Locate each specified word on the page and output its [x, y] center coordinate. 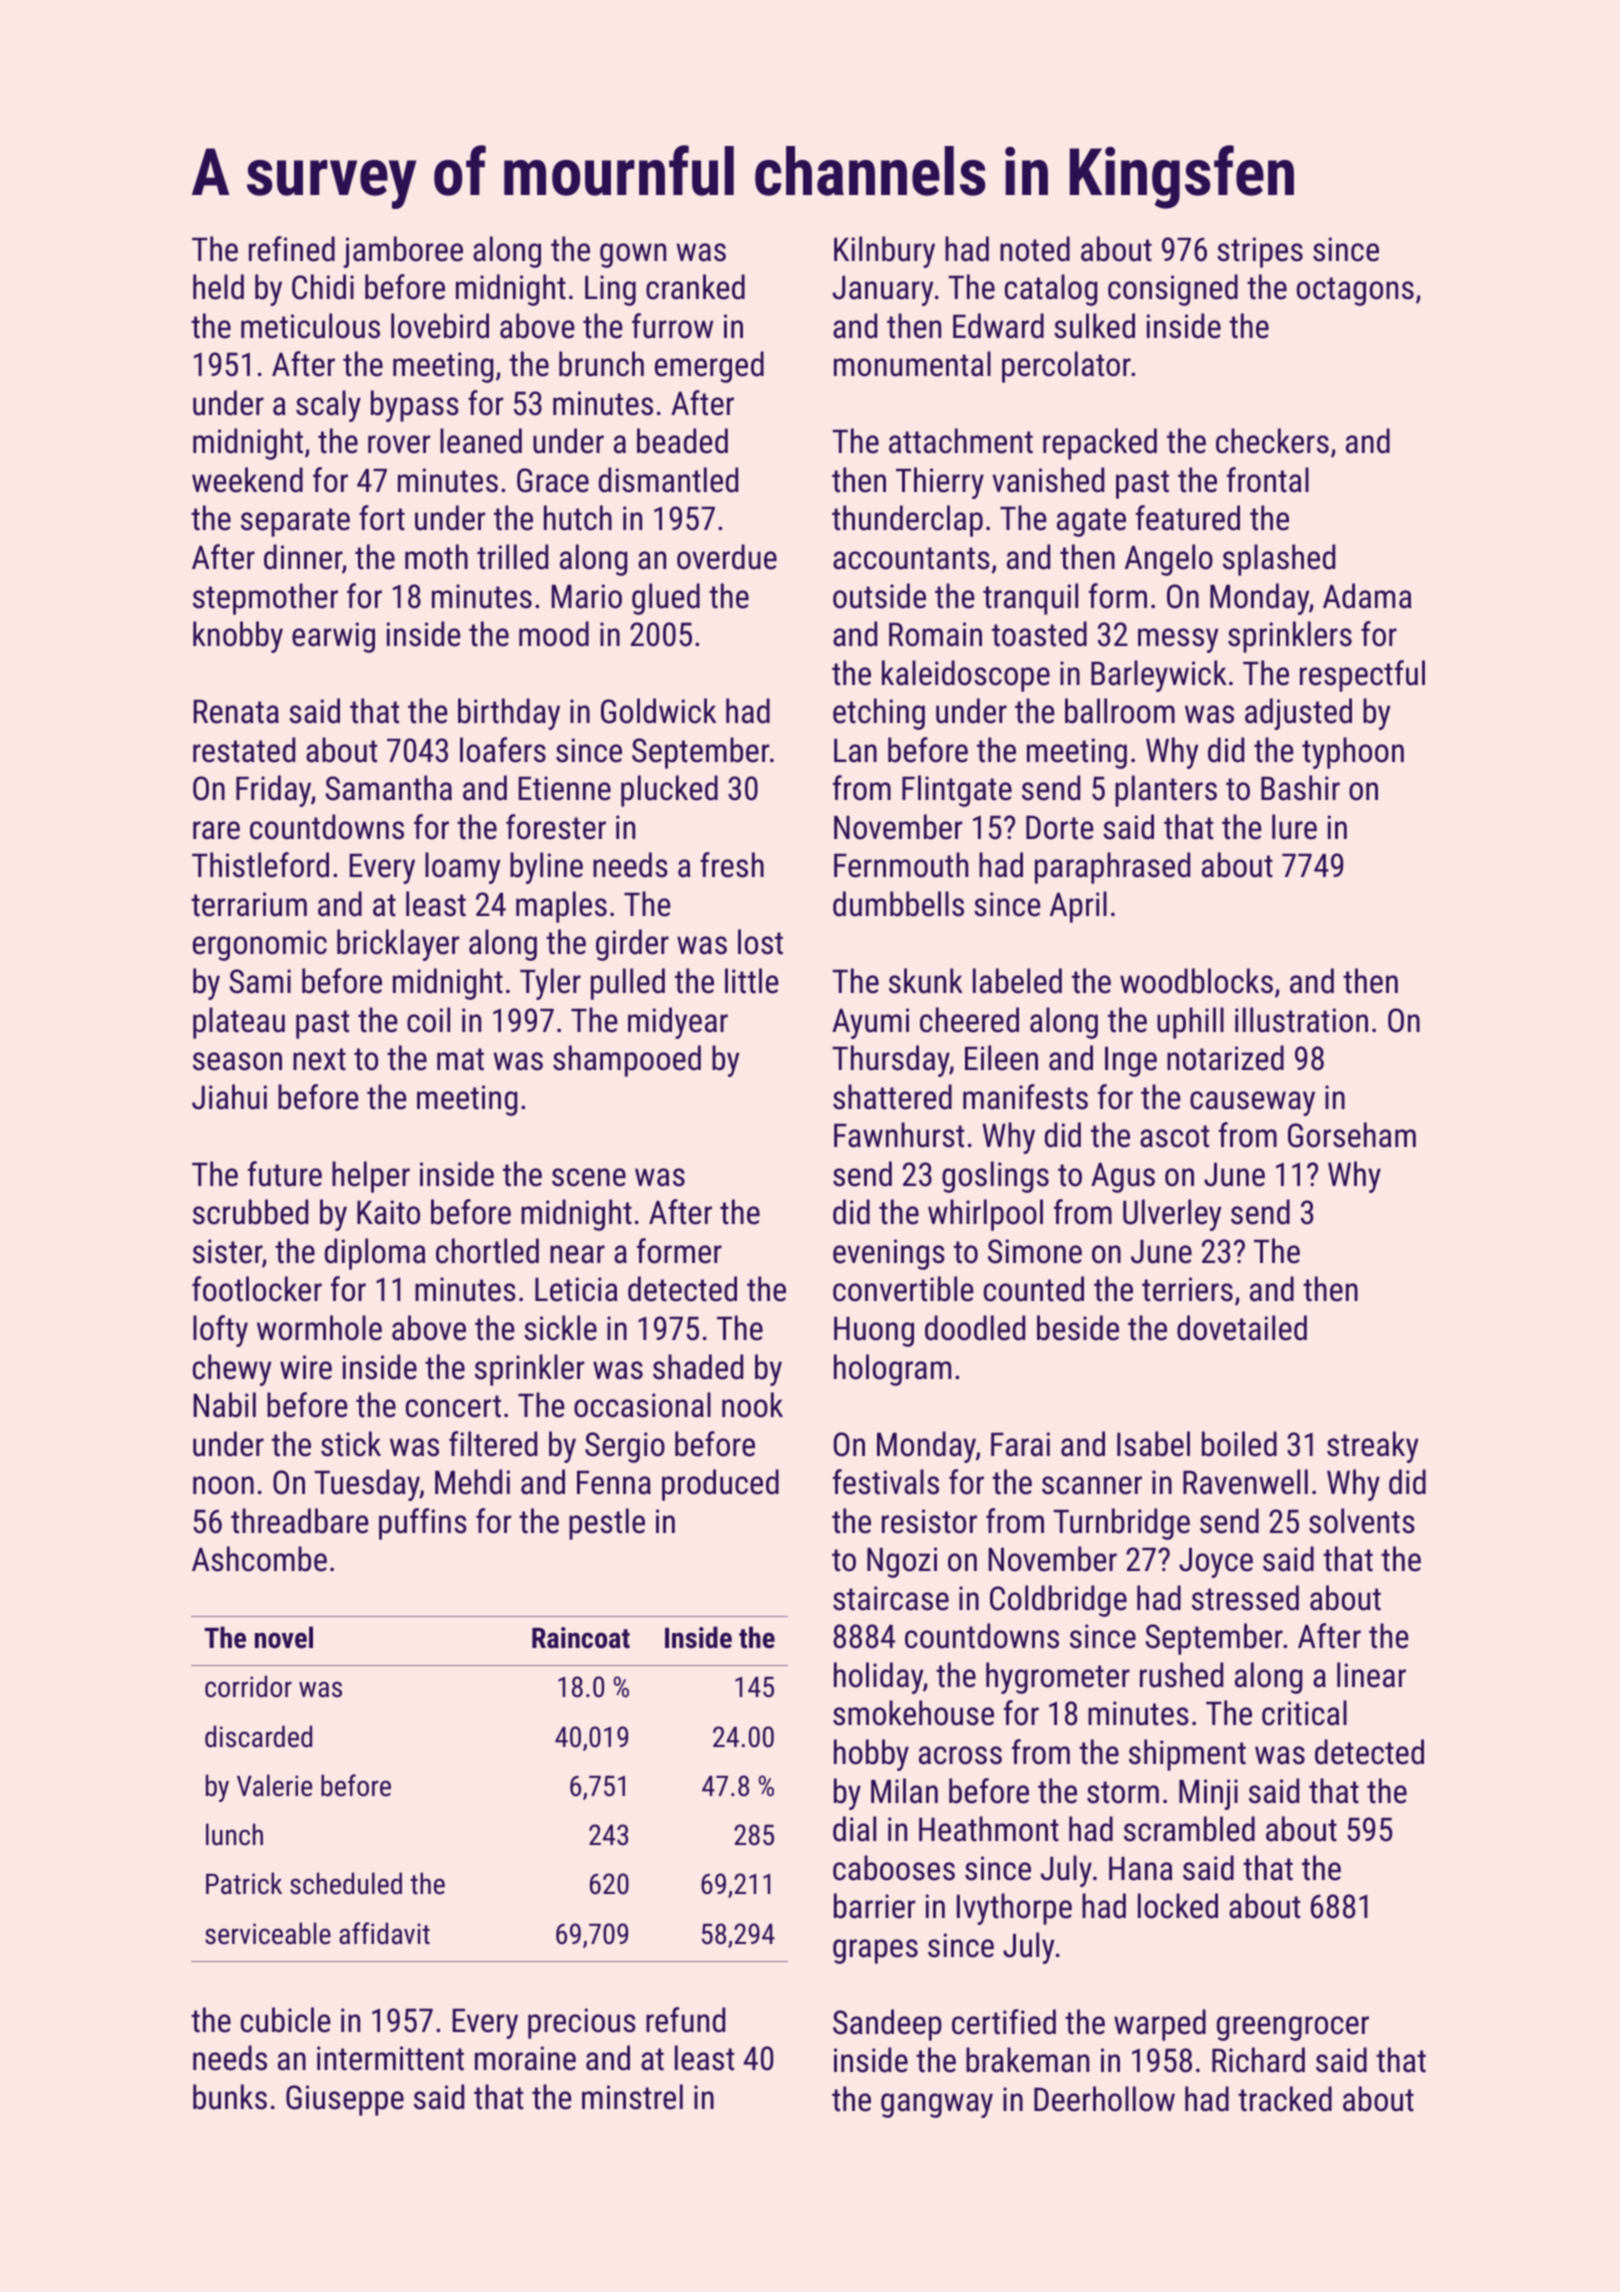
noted [1035, 249]
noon [223, 1485]
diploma [375, 1254]
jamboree [403, 252]
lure [1294, 827]
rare [216, 830]
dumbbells [898, 904]
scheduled [346, 1883]
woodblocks [1196, 981]
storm [1123, 1792]
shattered [892, 1097]
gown [633, 255]
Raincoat [581, 1638]
